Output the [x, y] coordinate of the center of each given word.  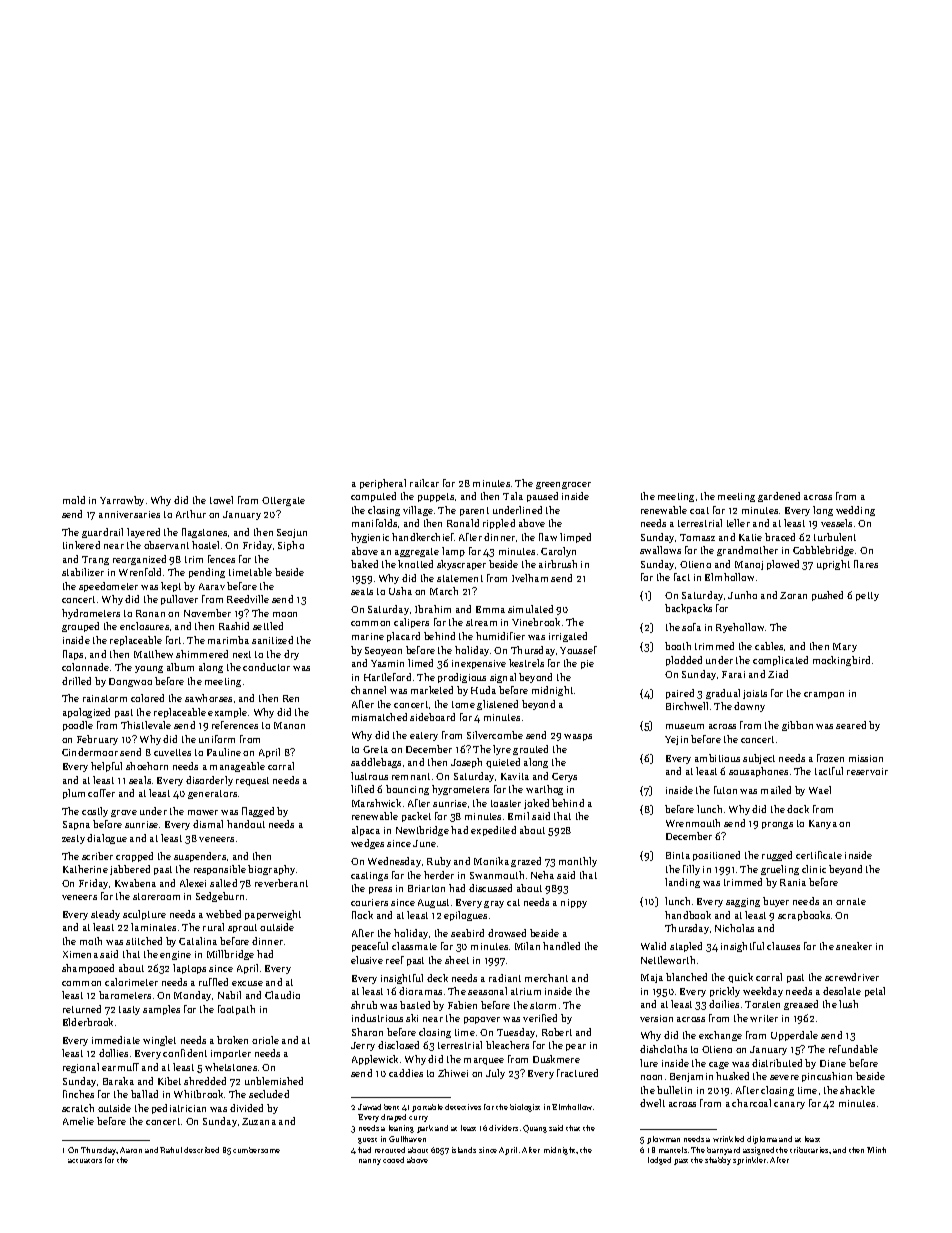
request [252, 781]
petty [867, 596]
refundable [853, 1049]
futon [725, 790]
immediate [116, 1040]
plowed [783, 565]
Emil [518, 816]
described [201, 1150]
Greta [375, 749]
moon [285, 614]
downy [749, 707]
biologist [525, 1108]
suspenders [200, 857]
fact [682, 577]
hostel [205, 545]
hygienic [370, 538]
